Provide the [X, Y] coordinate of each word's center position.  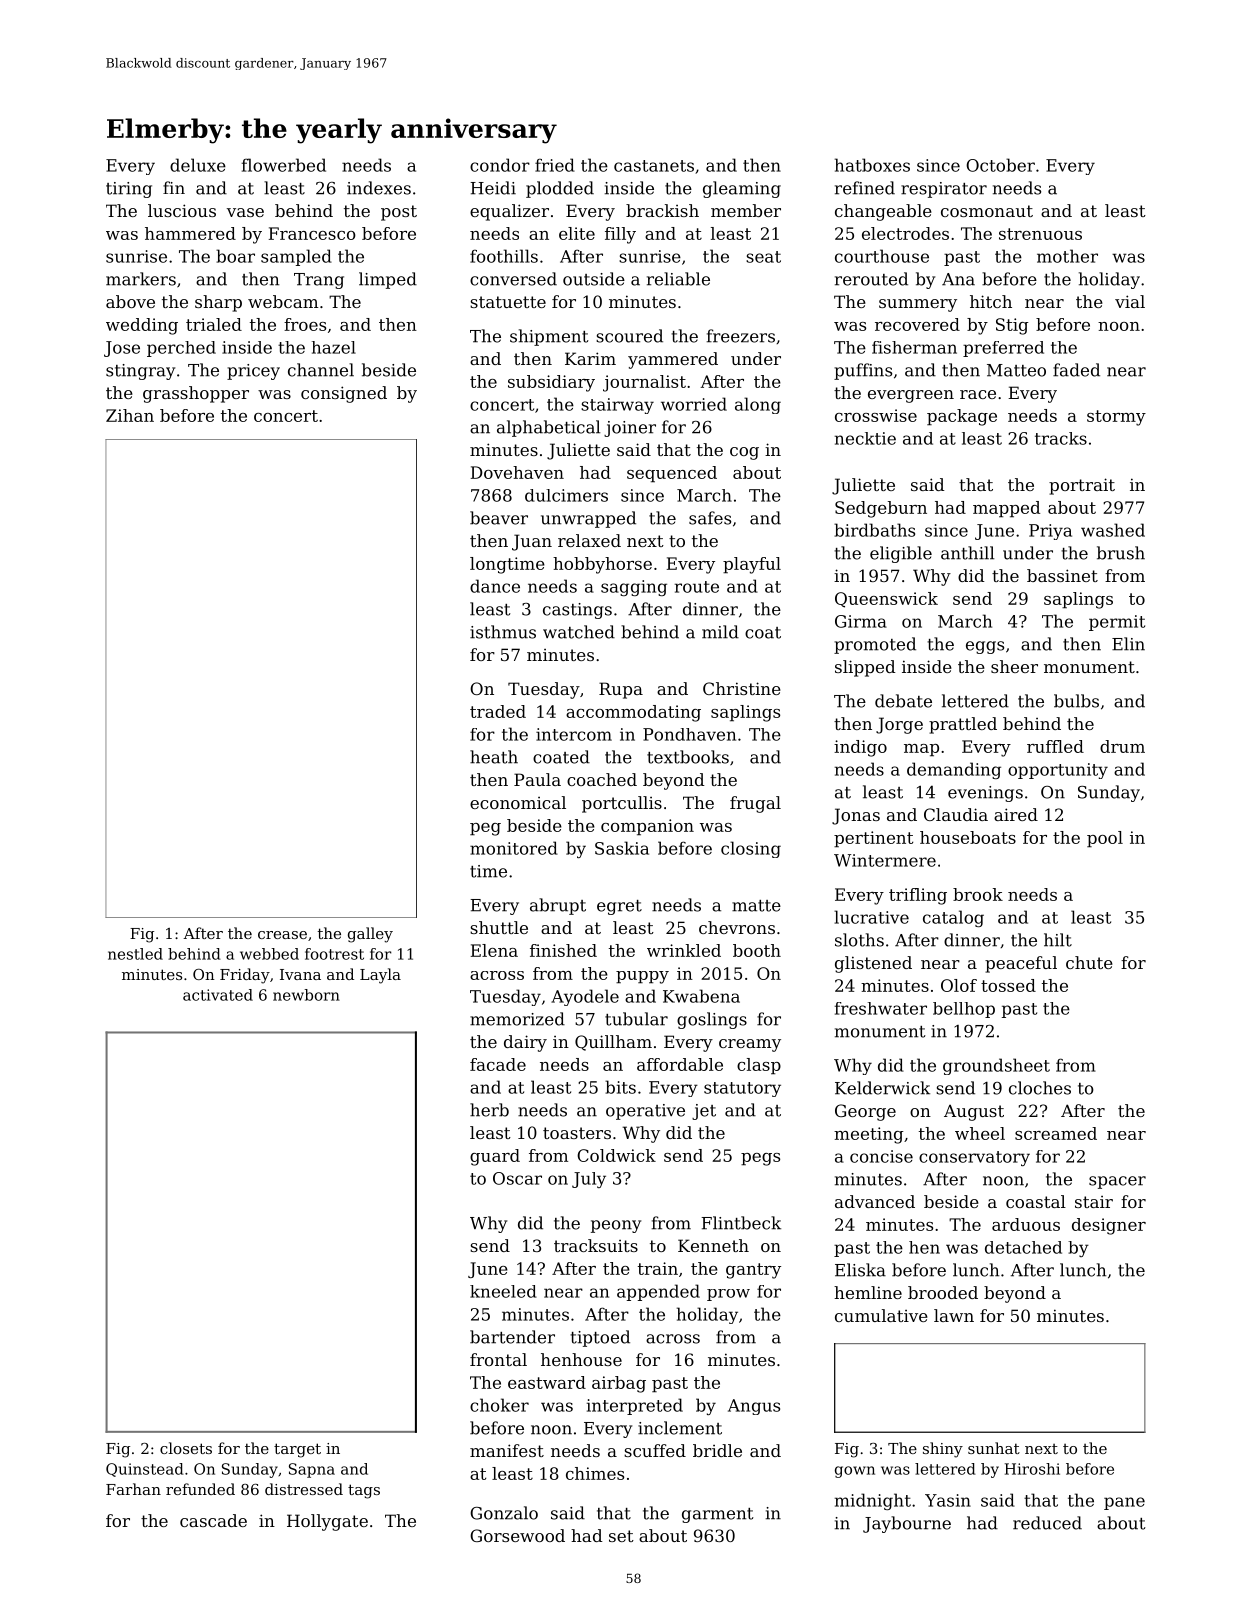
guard [495, 1157]
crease [282, 935]
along [758, 405]
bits [620, 1087]
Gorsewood [517, 1535]
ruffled [1055, 746]
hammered [190, 233]
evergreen [911, 396]
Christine [742, 688]
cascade [213, 1520]
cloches [1040, 1088]
